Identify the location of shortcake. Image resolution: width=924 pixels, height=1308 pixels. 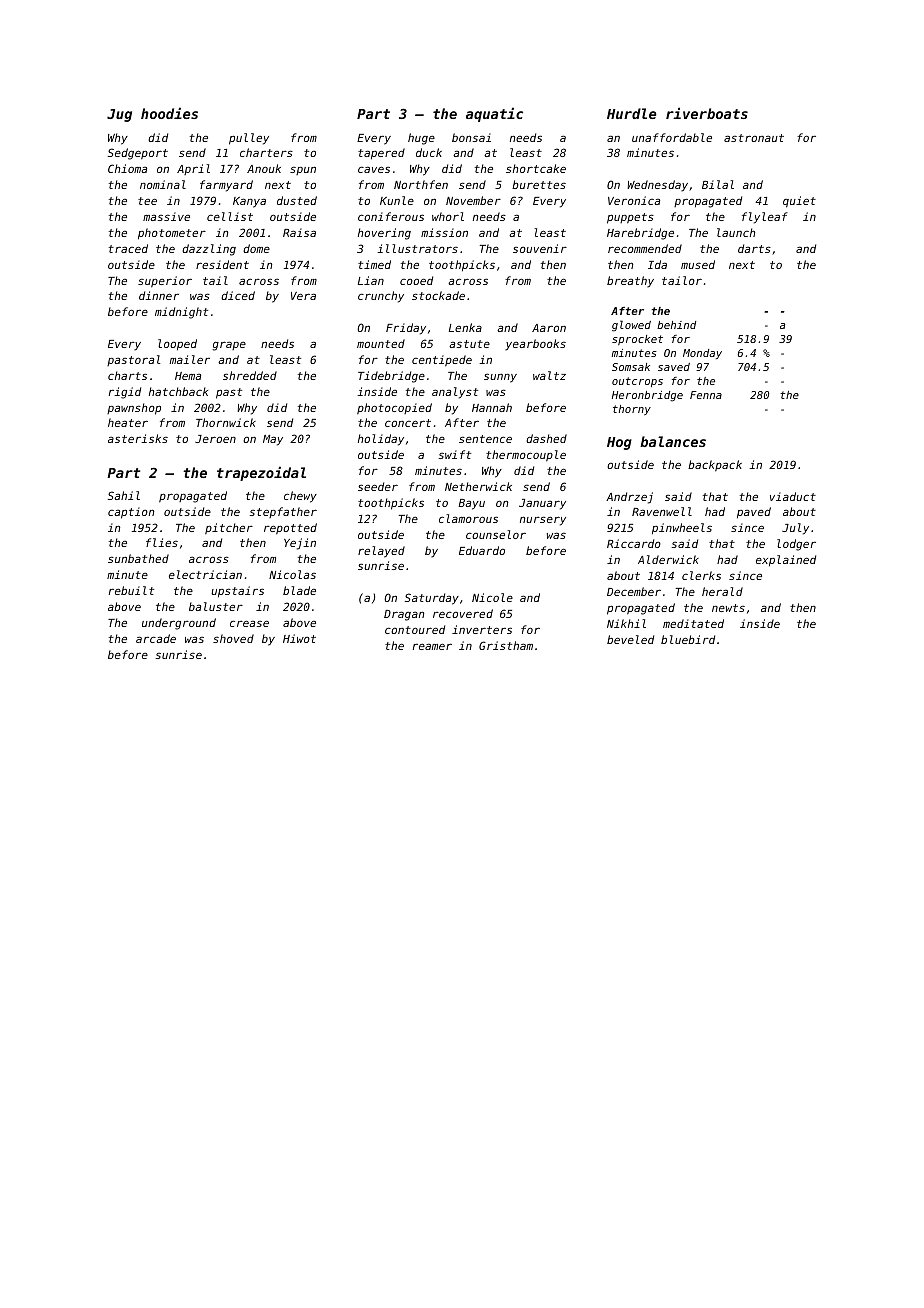
(536, 168).
